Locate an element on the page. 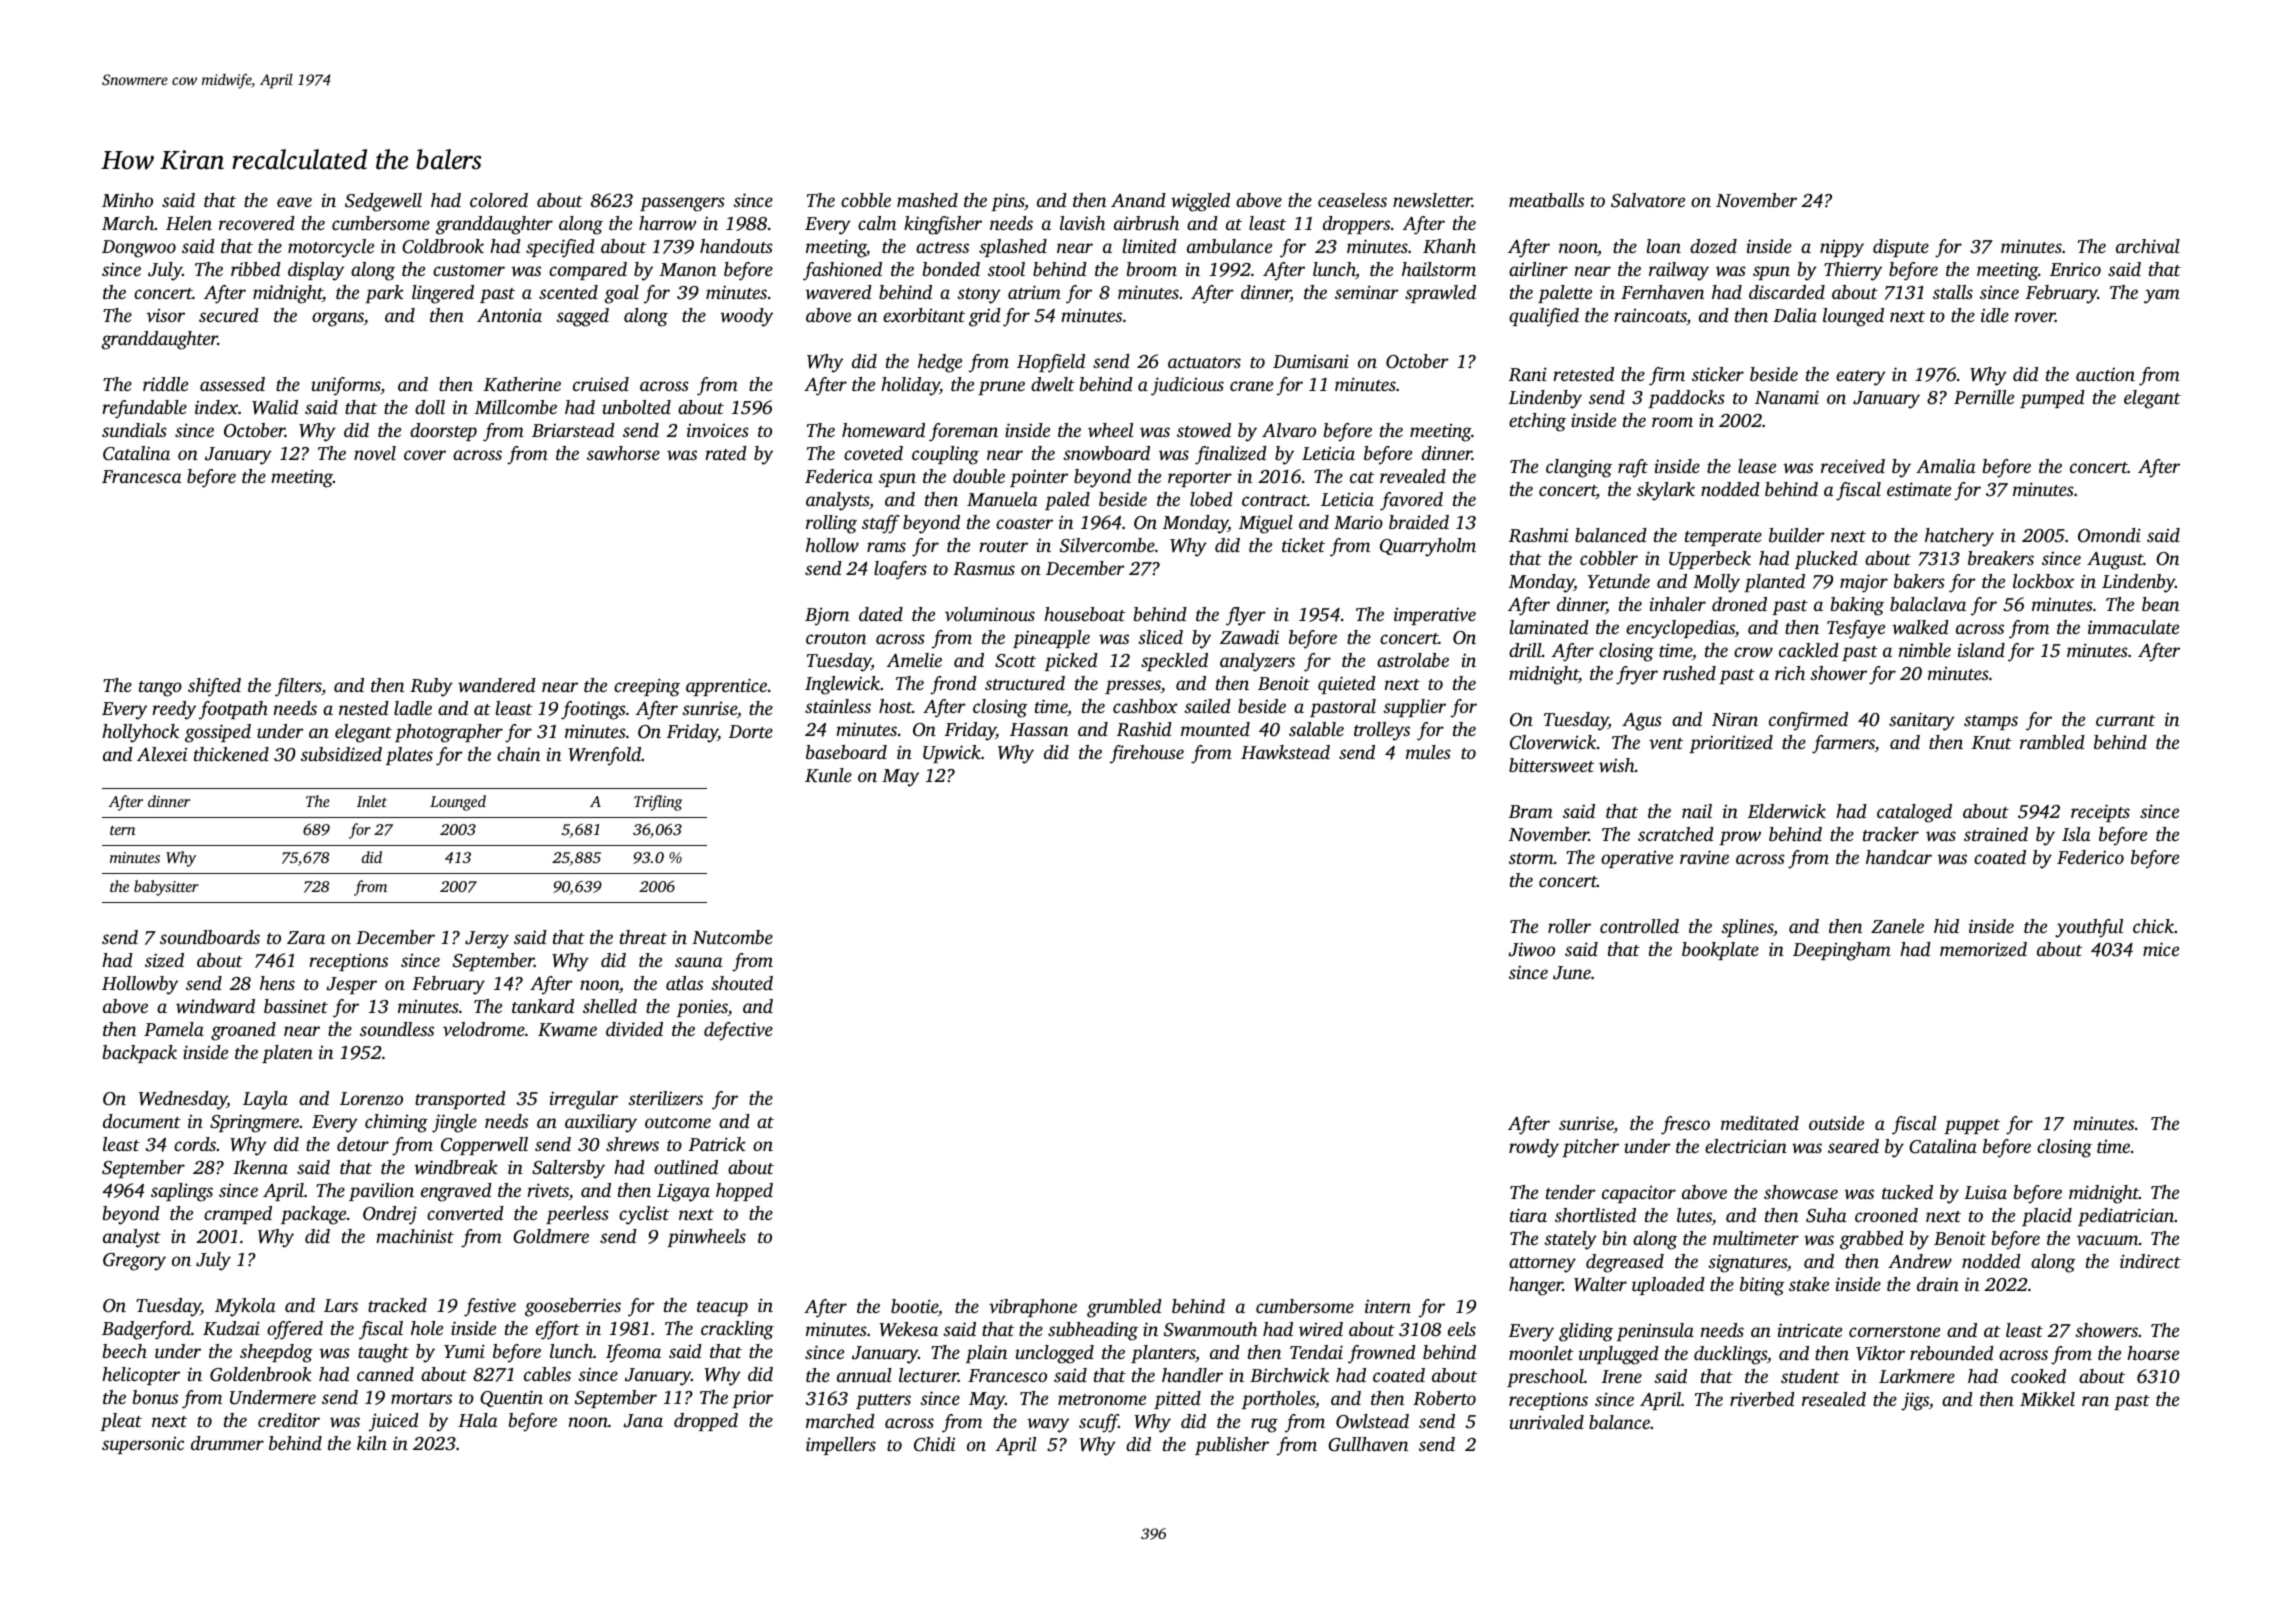 The height and width of the document is (1614, 2282). kiln is located at coordinates (372, 1443).
